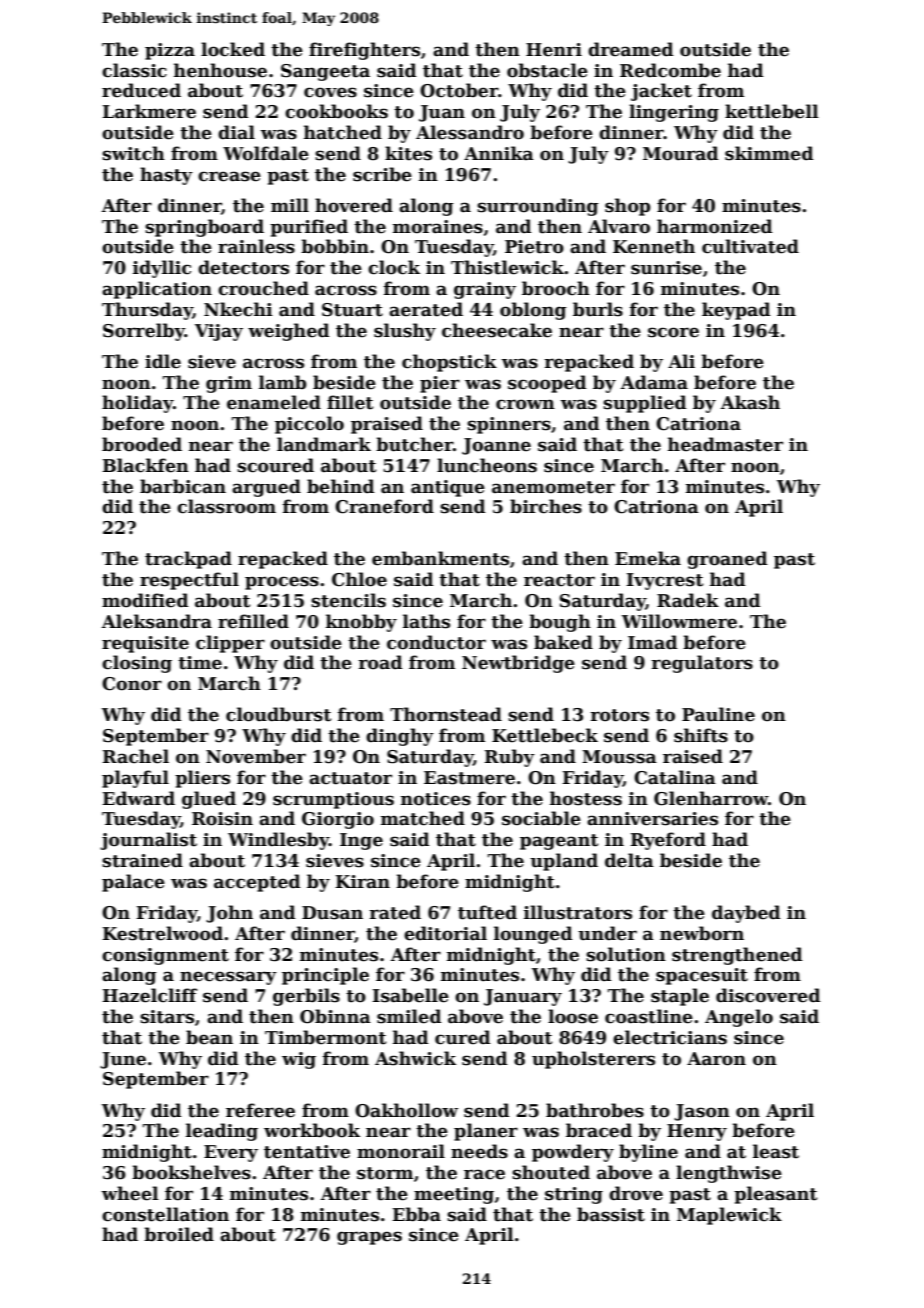  Describe the element at coordinates (209, 800) in the screenshot. I see `glued` at that location.
